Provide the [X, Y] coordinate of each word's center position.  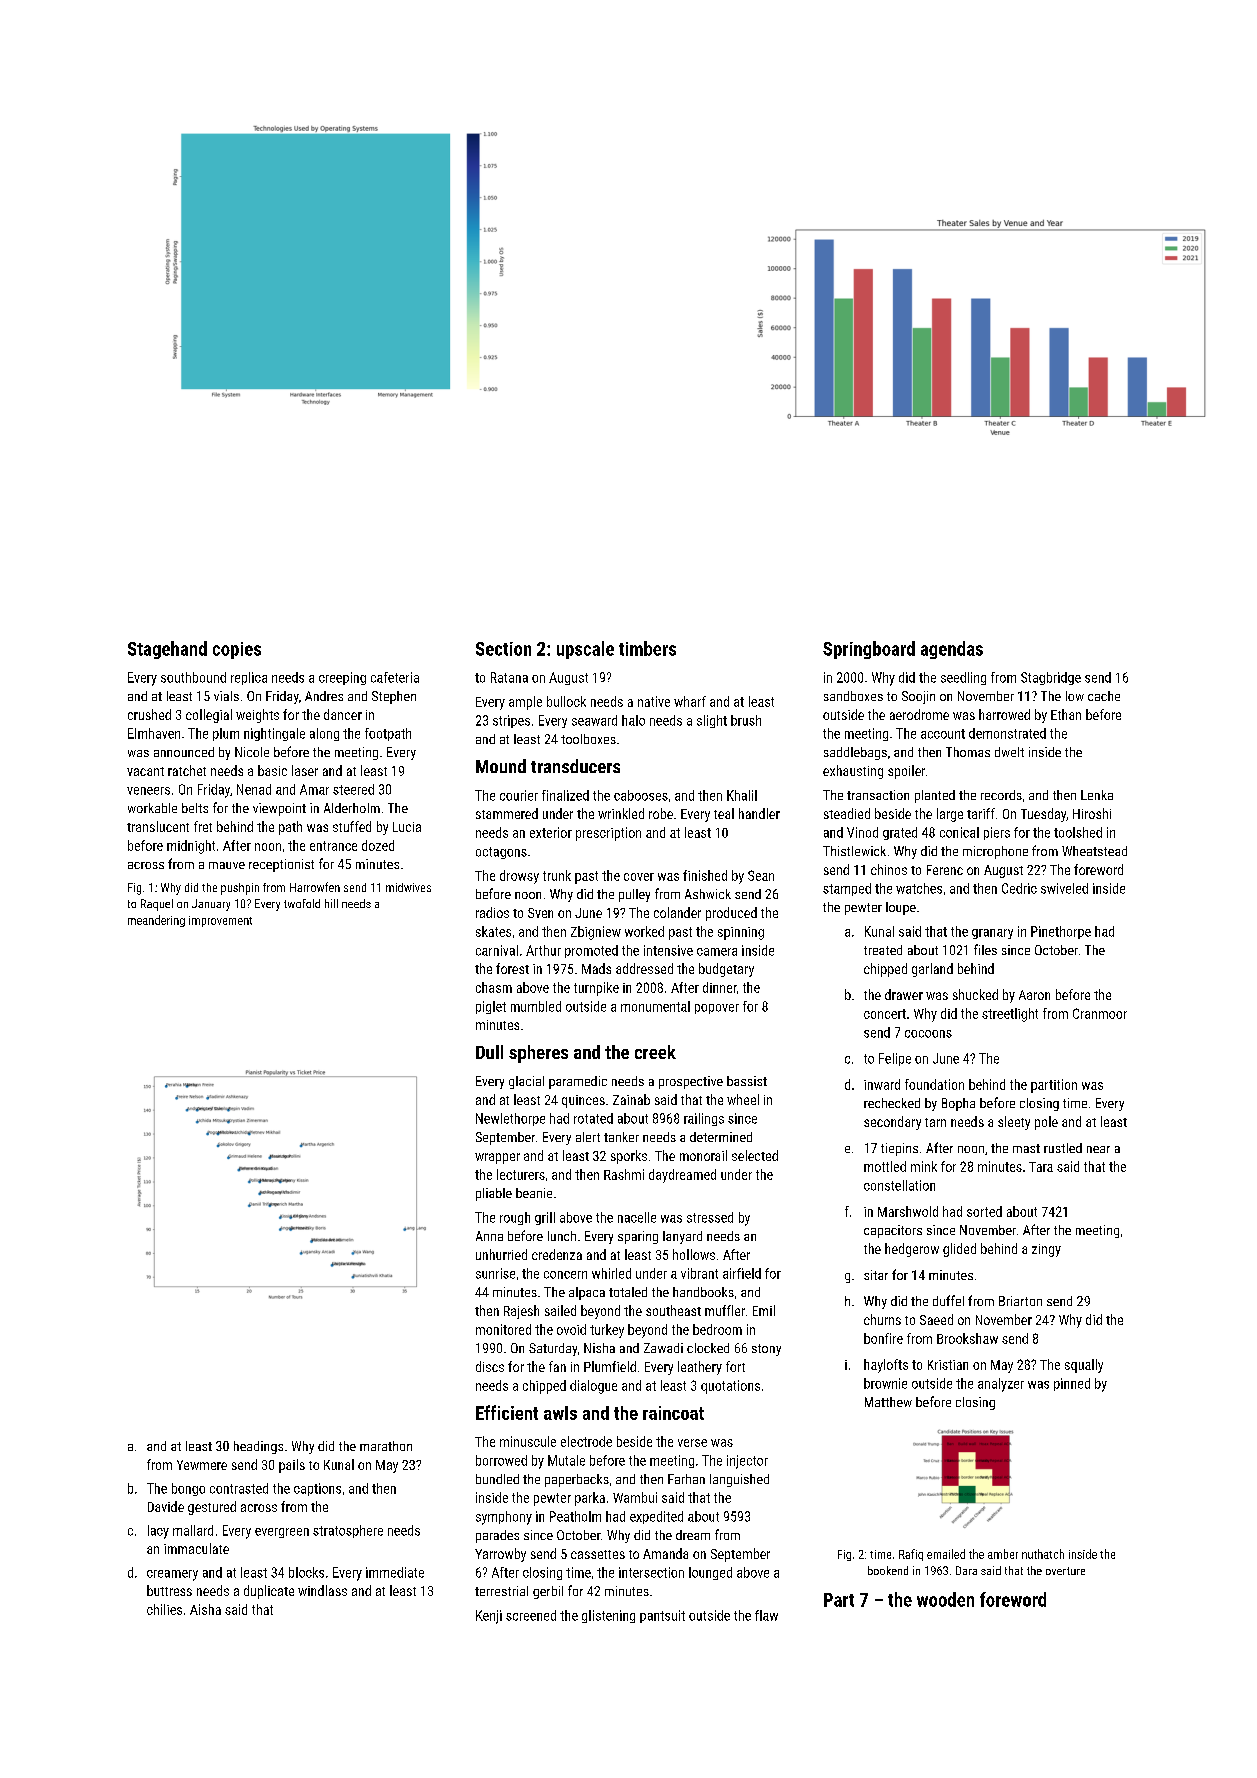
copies [237, 650]
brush [746, 720]
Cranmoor [1100, 1013]
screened [531, 1615]
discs [490, 1366]
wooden [945, 1599]
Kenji [489, 1617]
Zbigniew [596, 933]
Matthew [888, 1402]
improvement [220, 921]
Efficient [507, 1412]
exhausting [853, 772]
